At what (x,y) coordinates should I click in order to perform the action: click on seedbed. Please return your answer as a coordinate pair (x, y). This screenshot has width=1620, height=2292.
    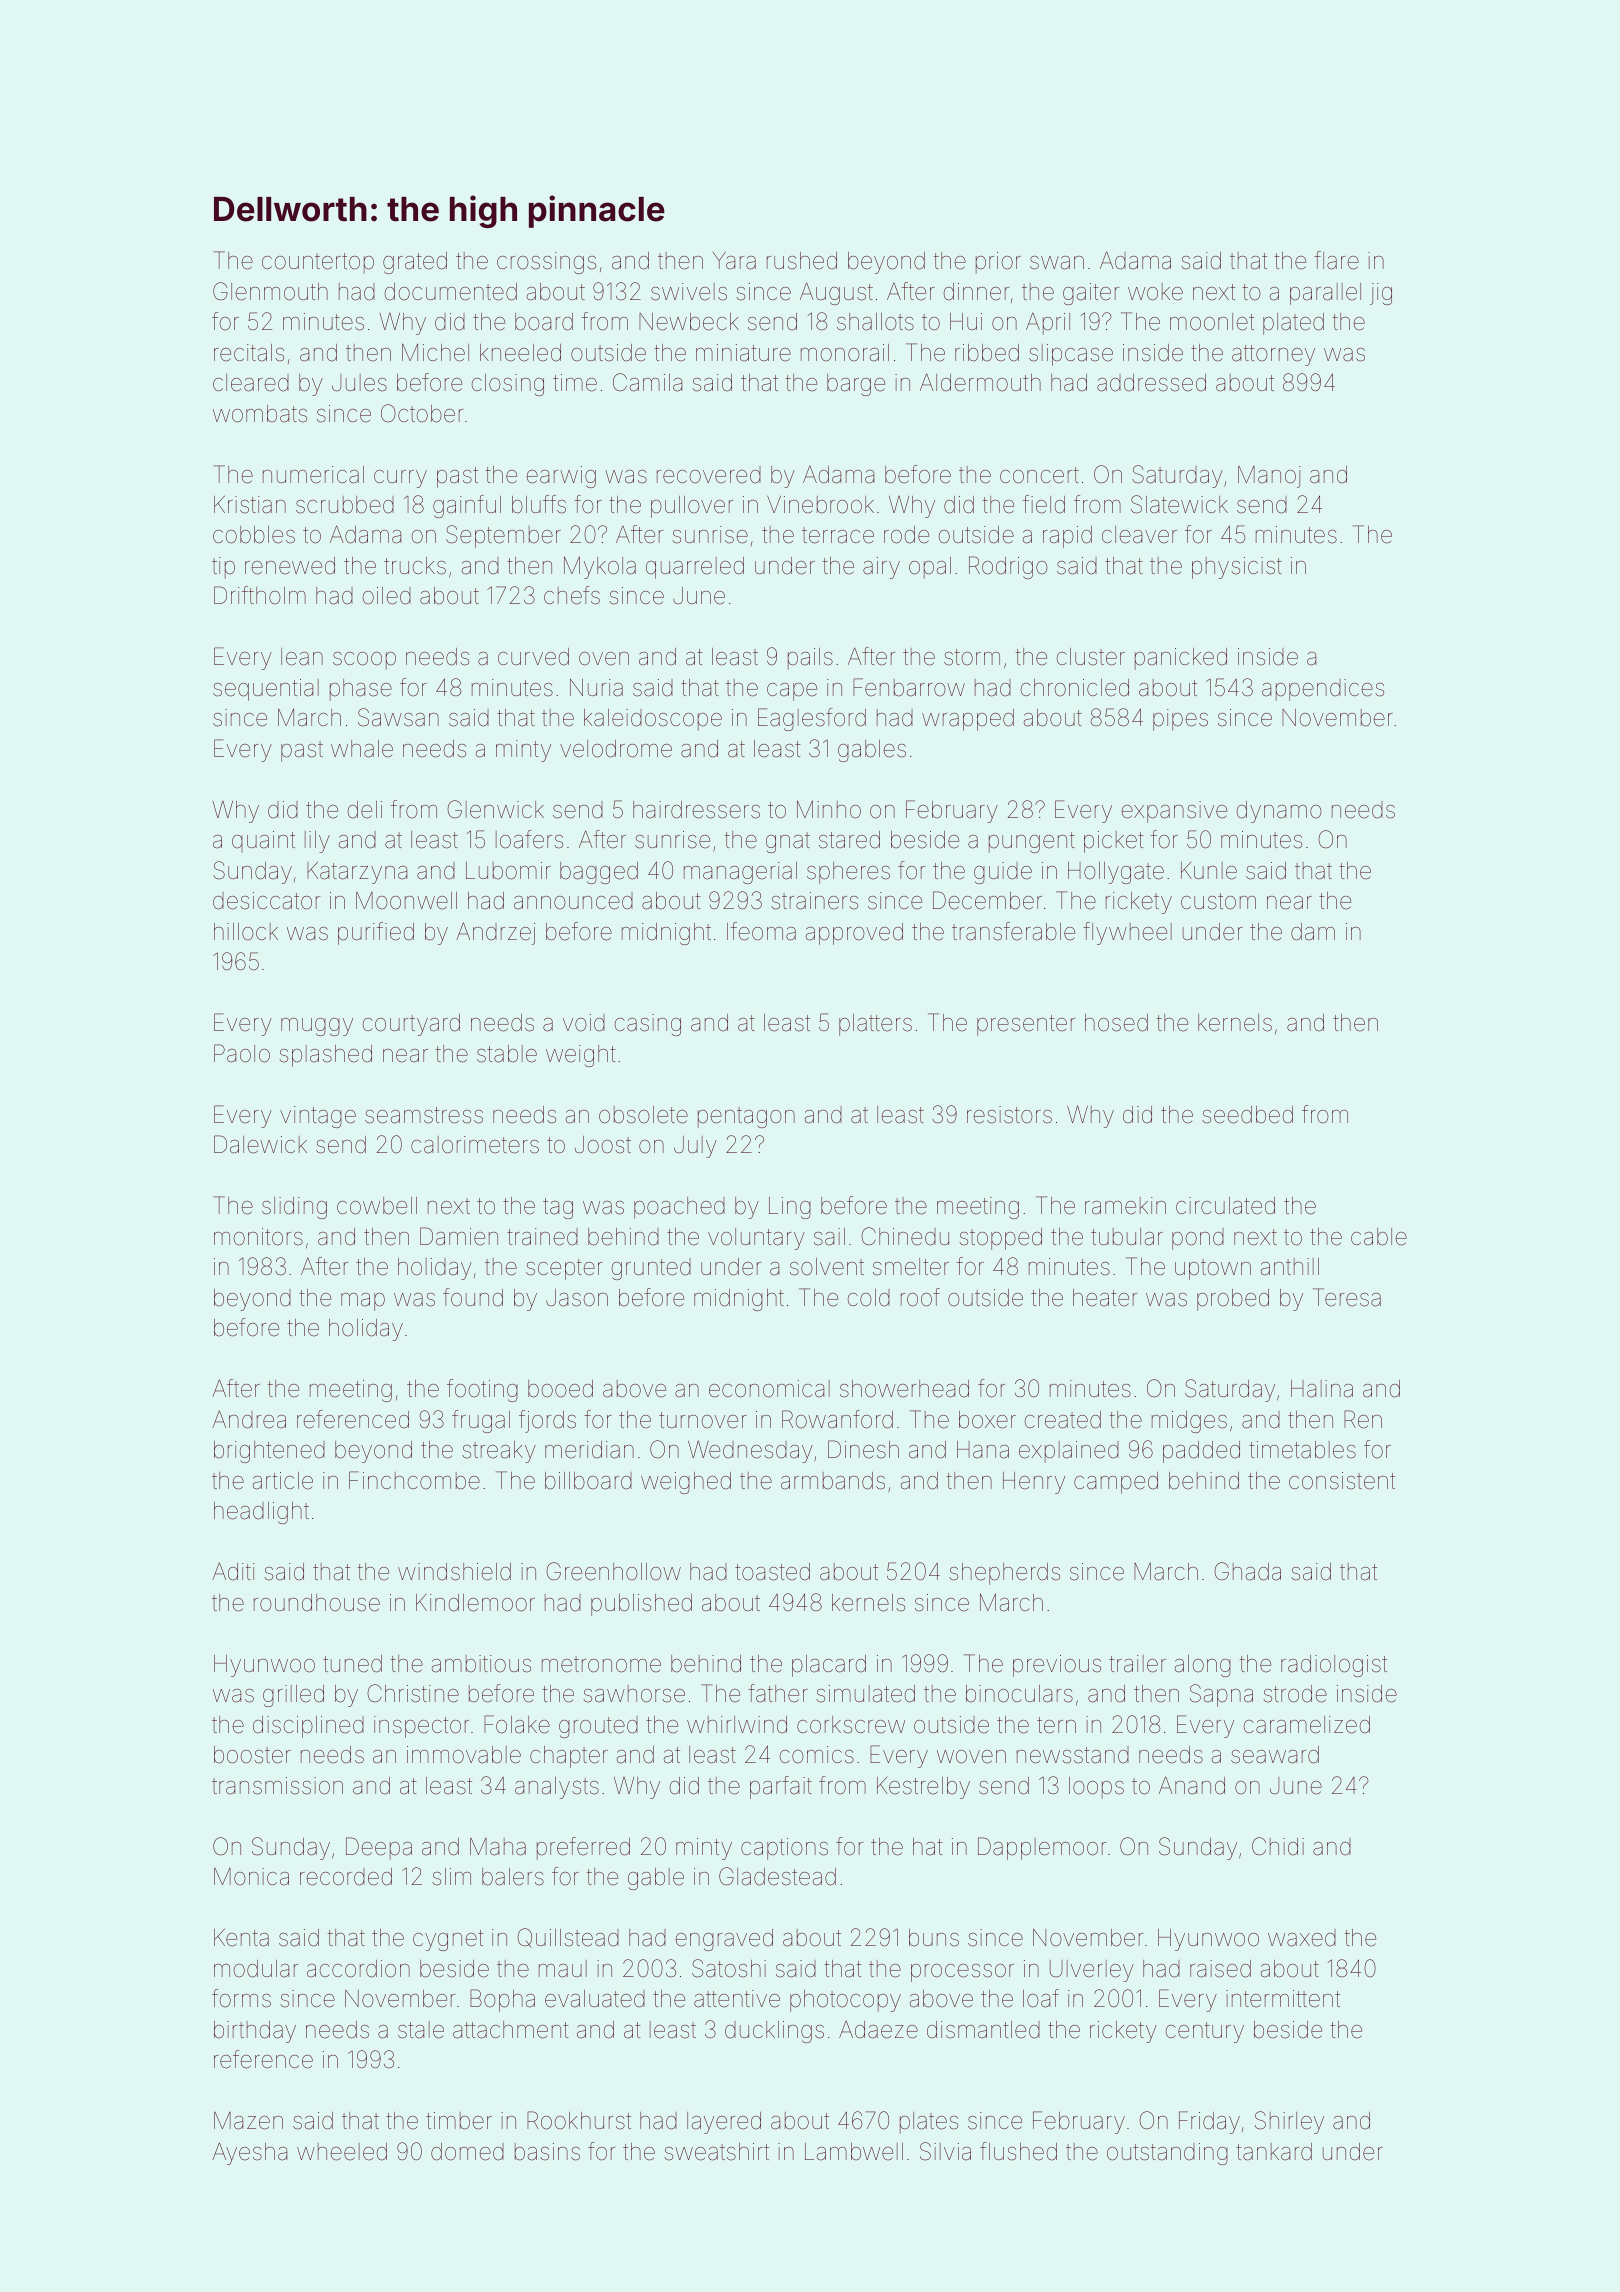
    Looking at the image, I should click on (1247, 1115).
